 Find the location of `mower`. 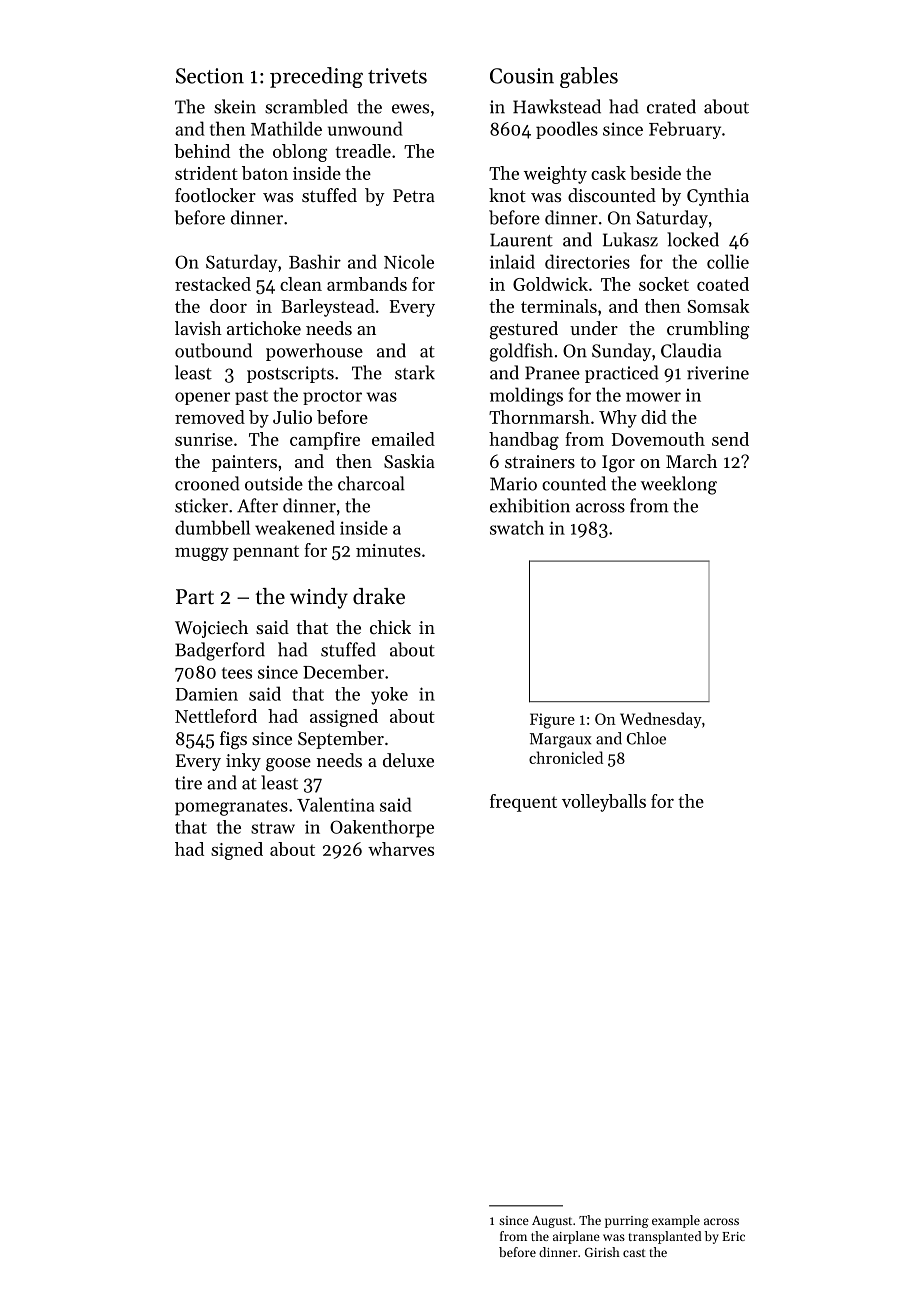

mower is located at coordinates (653, 397).
